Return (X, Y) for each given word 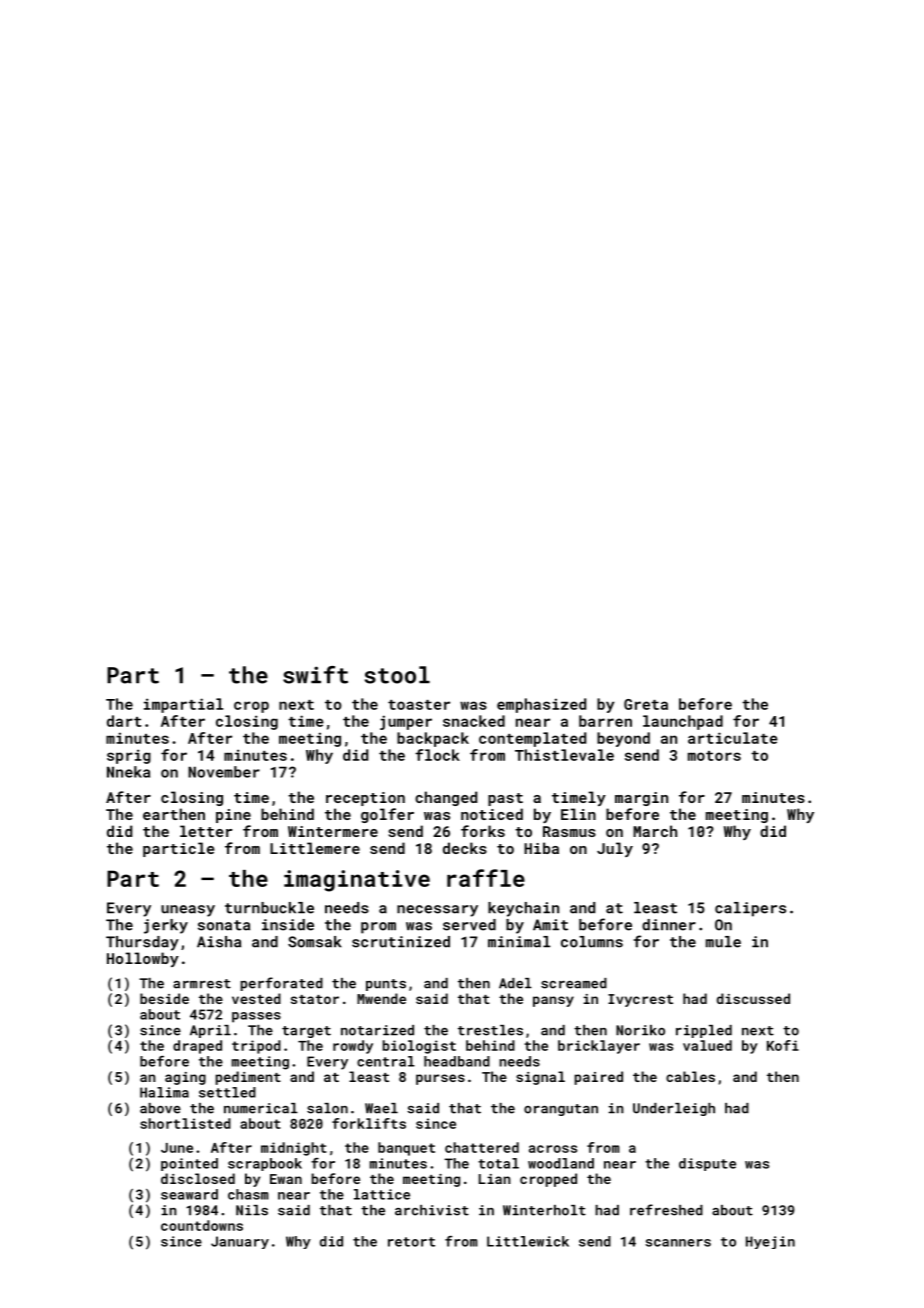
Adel (515, 983)
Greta (646, 704)
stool (397, 675)
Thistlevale (564, 755)
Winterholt (544, 1210)
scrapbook (265, 1164)
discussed (753, 998)
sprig (129, 756)
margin (641, 799)
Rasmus (569, 831)
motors (714, 756)
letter (206, 831)
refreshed (666, 1210)
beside (164, 998)
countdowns (202, 1225)
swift (315, 675)
